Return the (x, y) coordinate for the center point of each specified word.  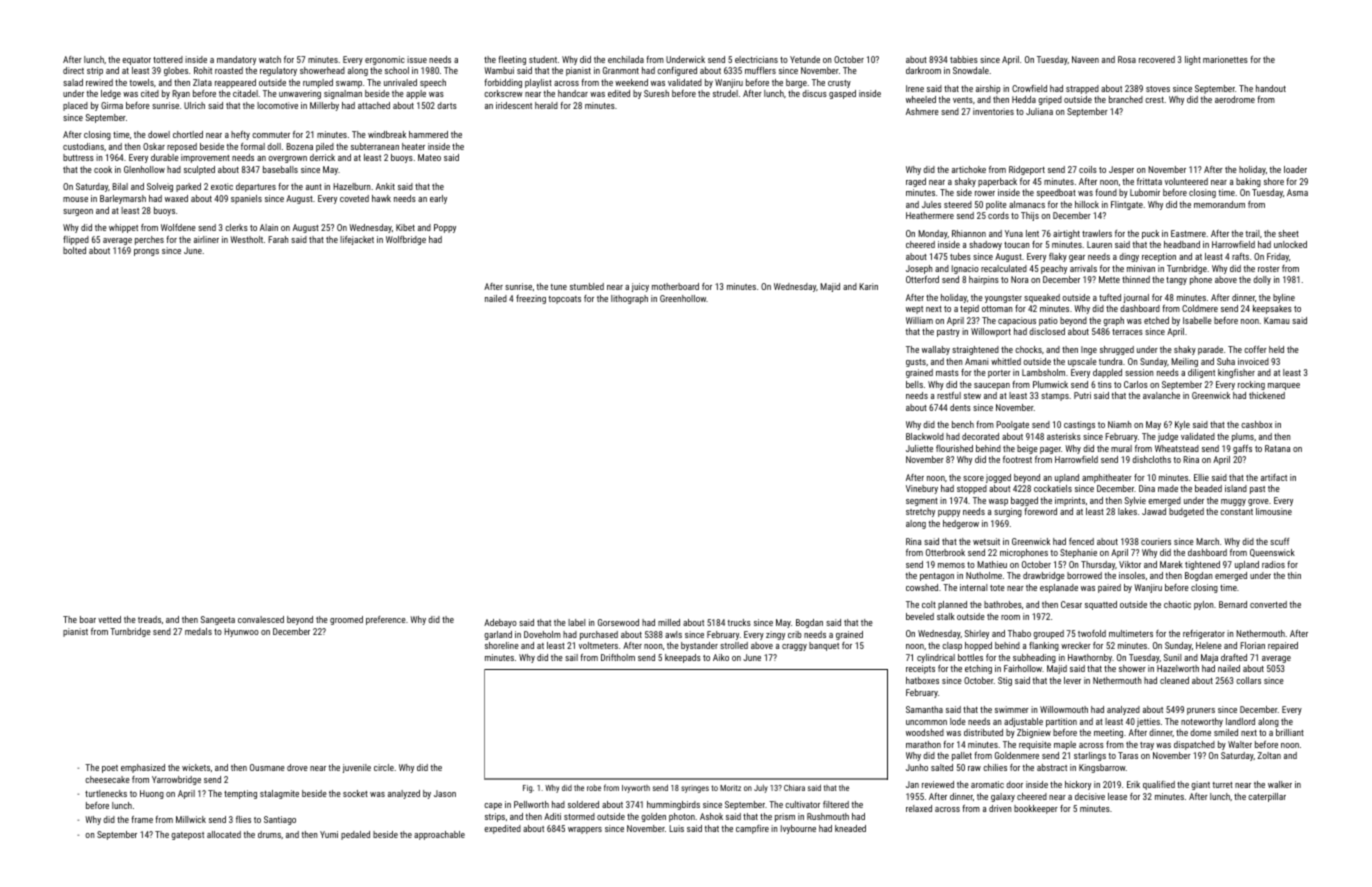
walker (1280, 784)
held (1276, 349)
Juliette (919, 448)
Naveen (1085, 59)
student (543, 59)
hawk (381, 198)
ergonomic (385, 60)
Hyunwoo (241, 632)
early (438, 199)
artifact (1274, 477)
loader (1295, 169)
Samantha (924, 709)
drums (269, 834)
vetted (109, 619)
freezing (531, 299)
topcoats (565, 300)
